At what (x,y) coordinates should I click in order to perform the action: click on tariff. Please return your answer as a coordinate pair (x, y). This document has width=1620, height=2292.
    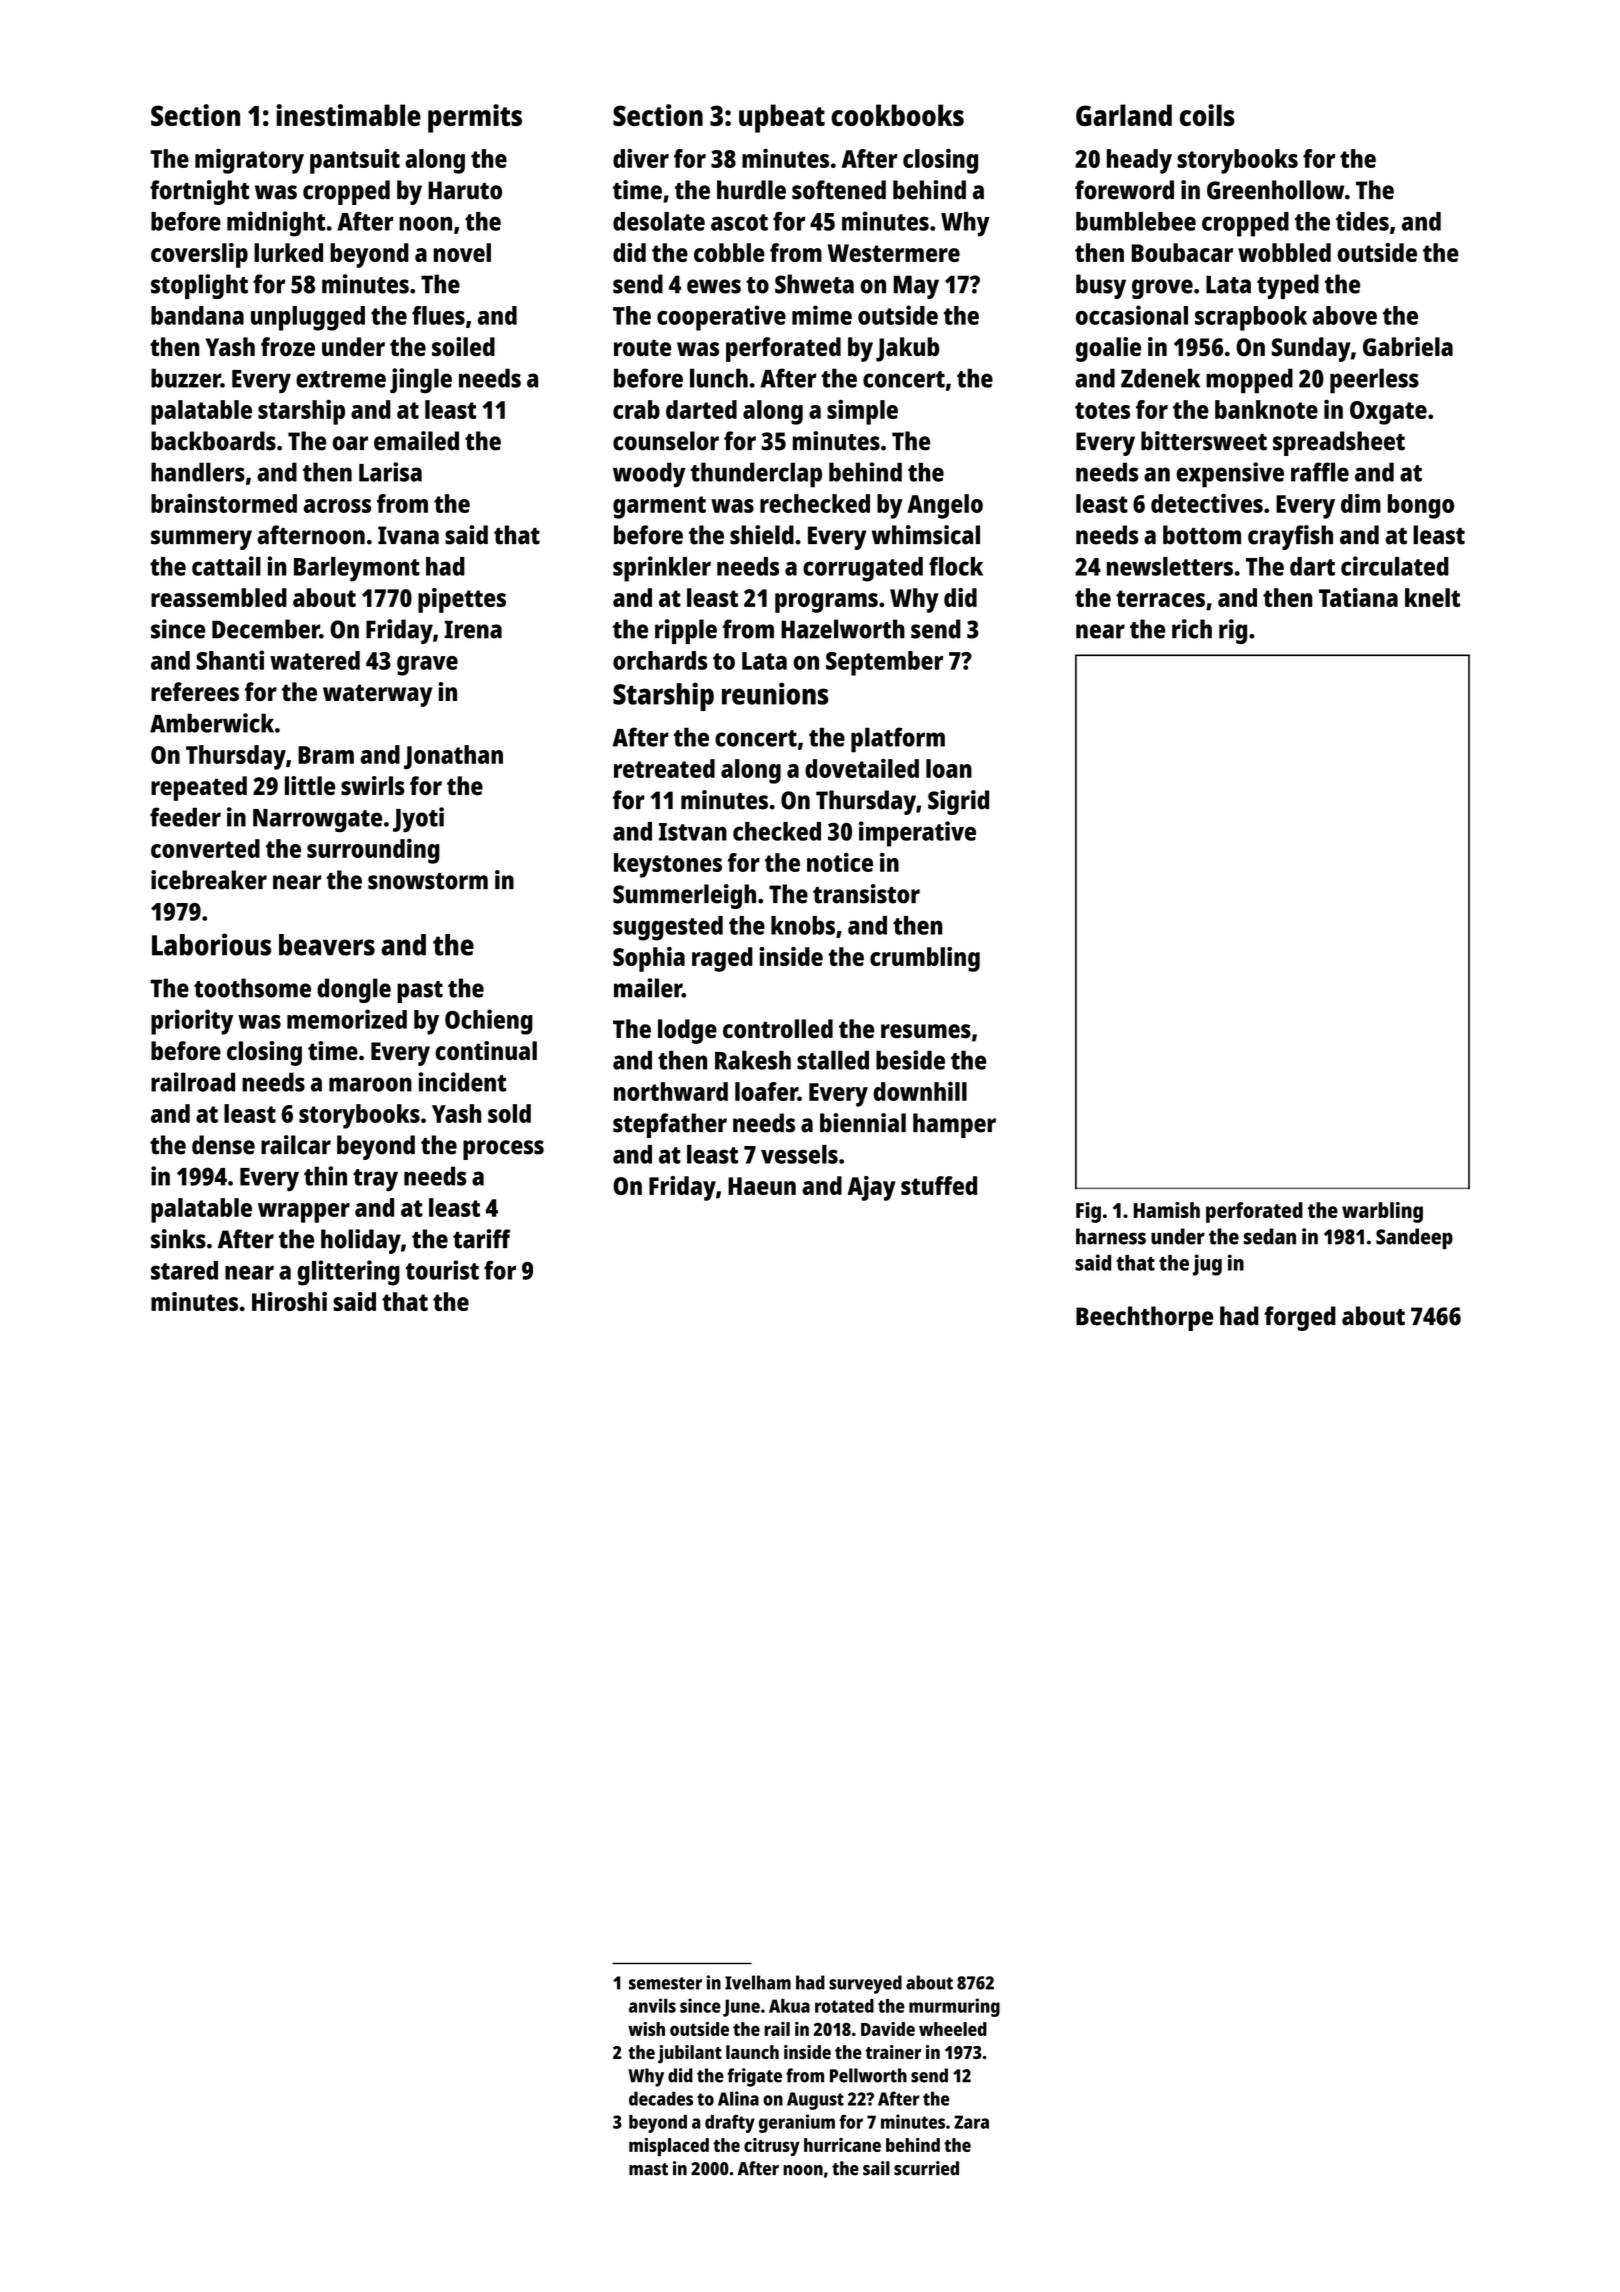
    Looking at the image, I should click on (481, 1239).
